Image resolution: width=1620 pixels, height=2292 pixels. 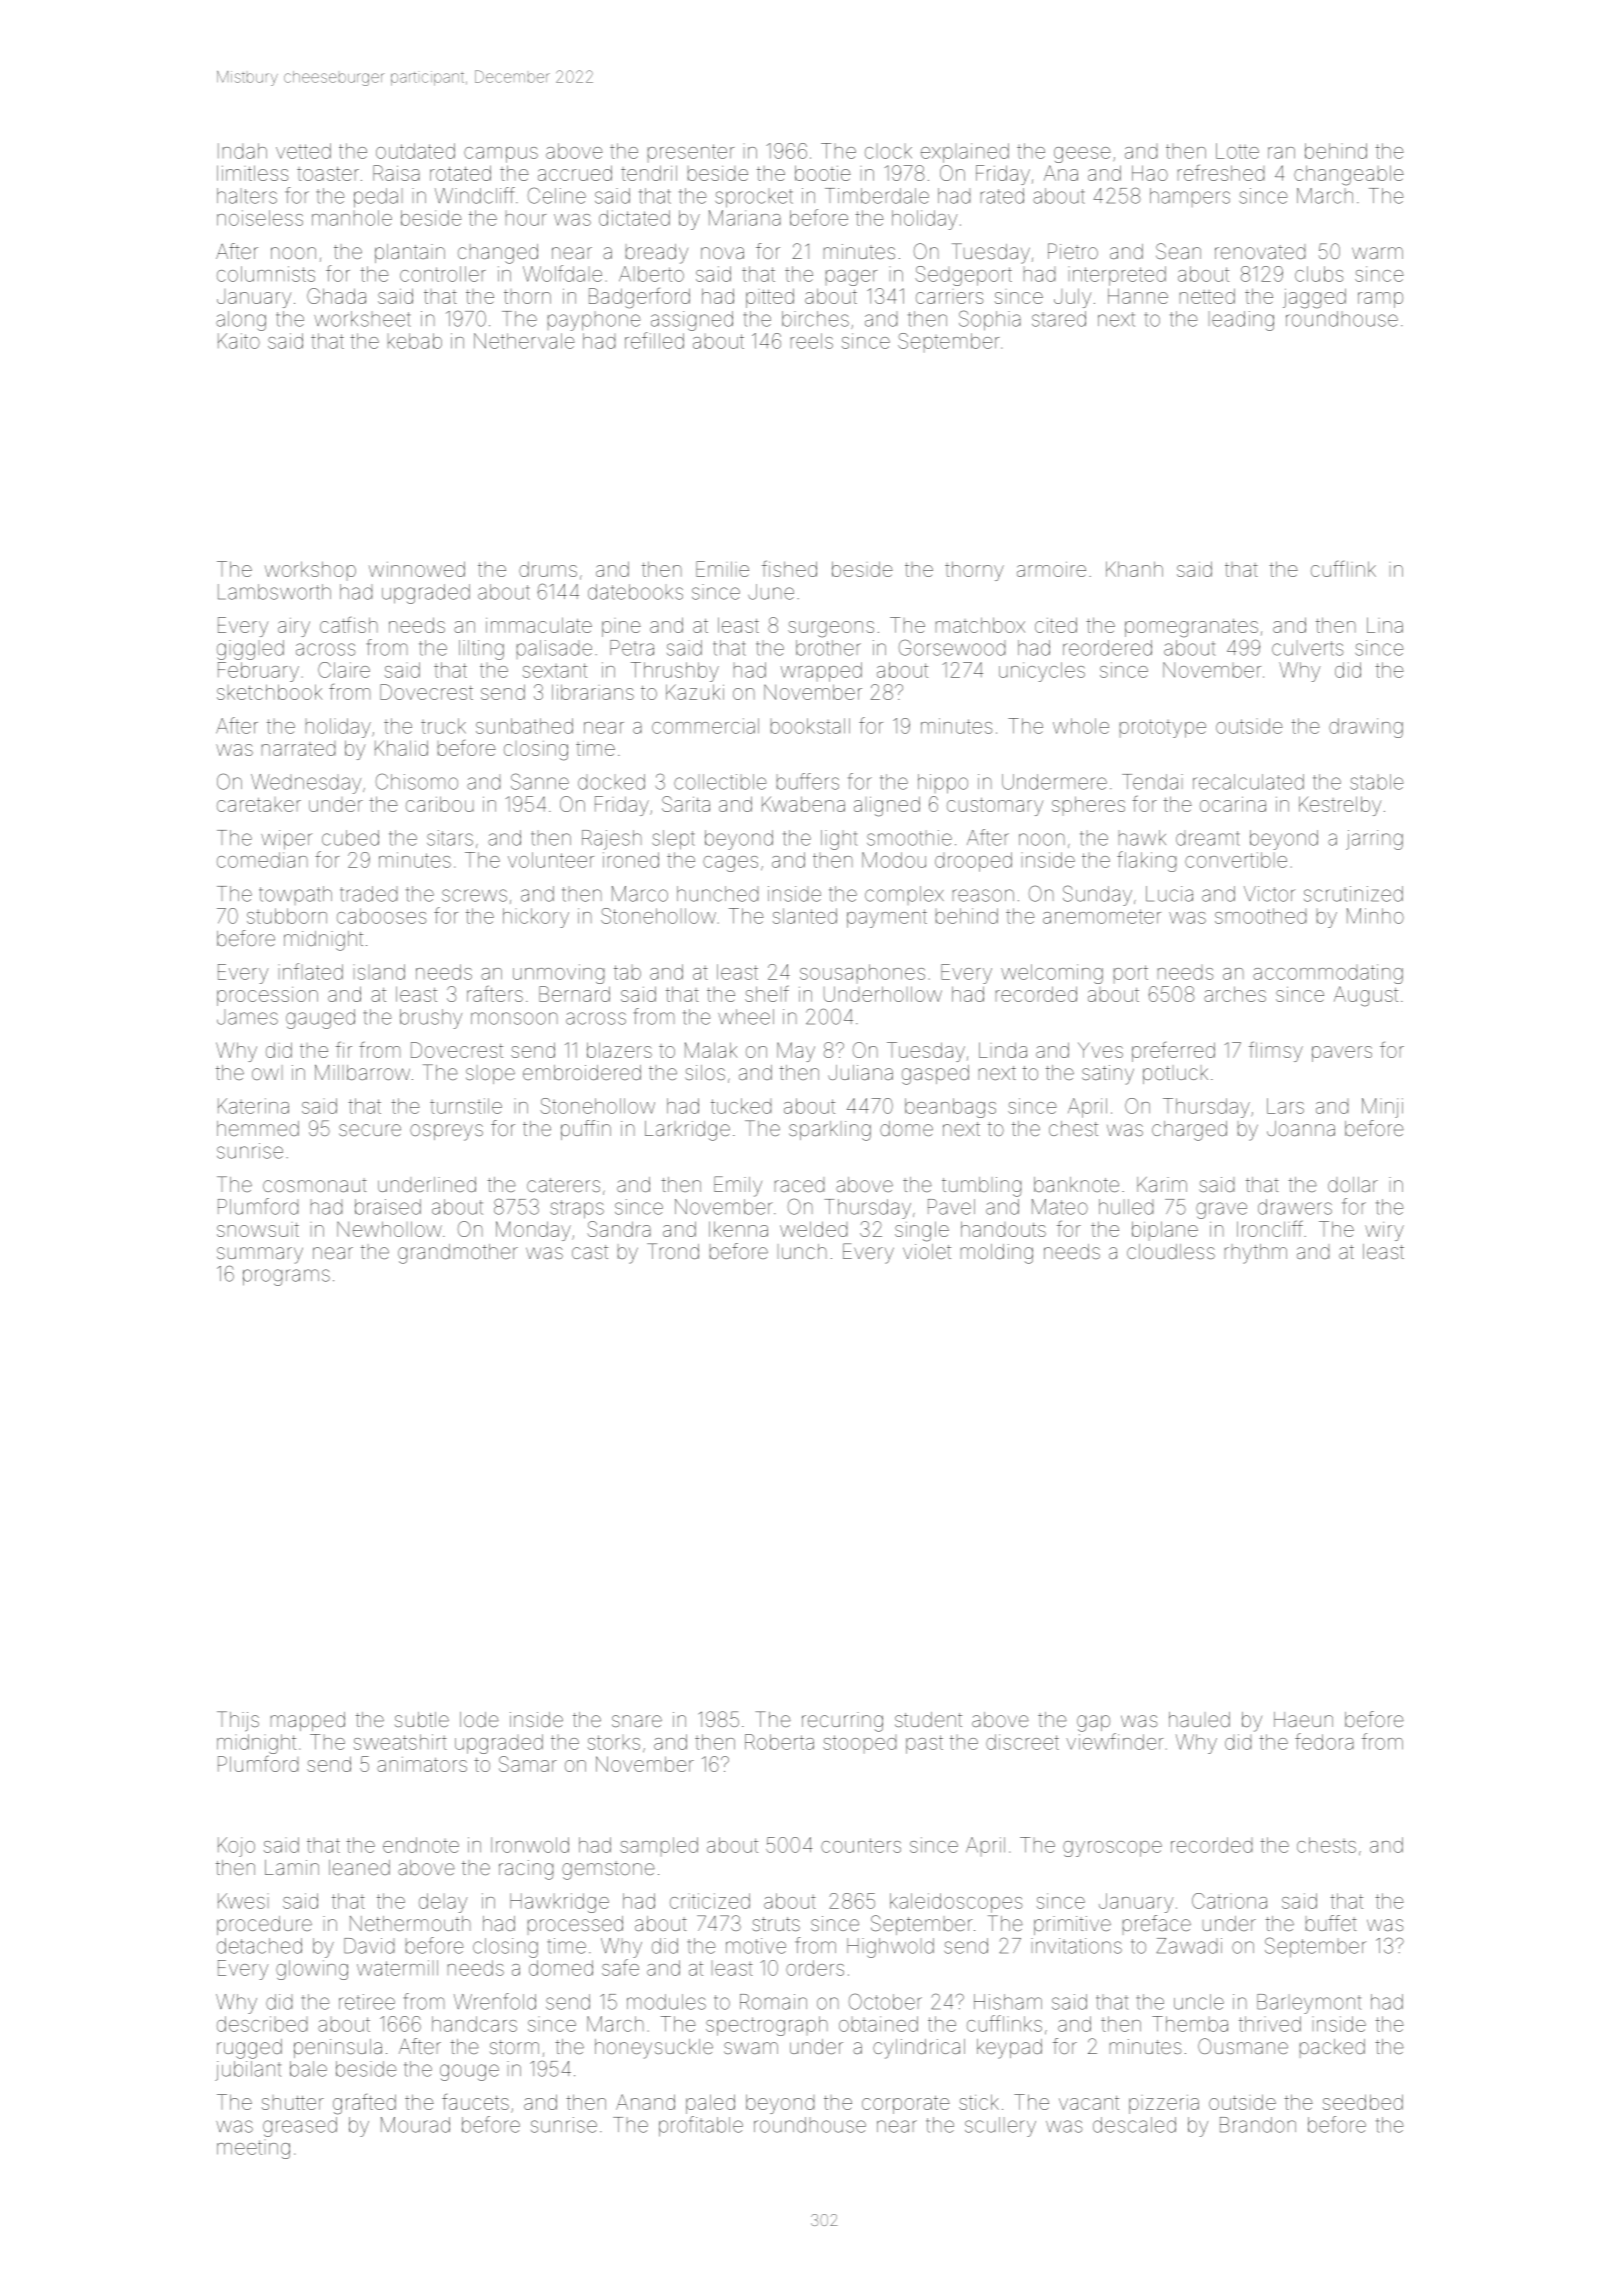 I want to click on programs, so click(x=286, y=1277).
